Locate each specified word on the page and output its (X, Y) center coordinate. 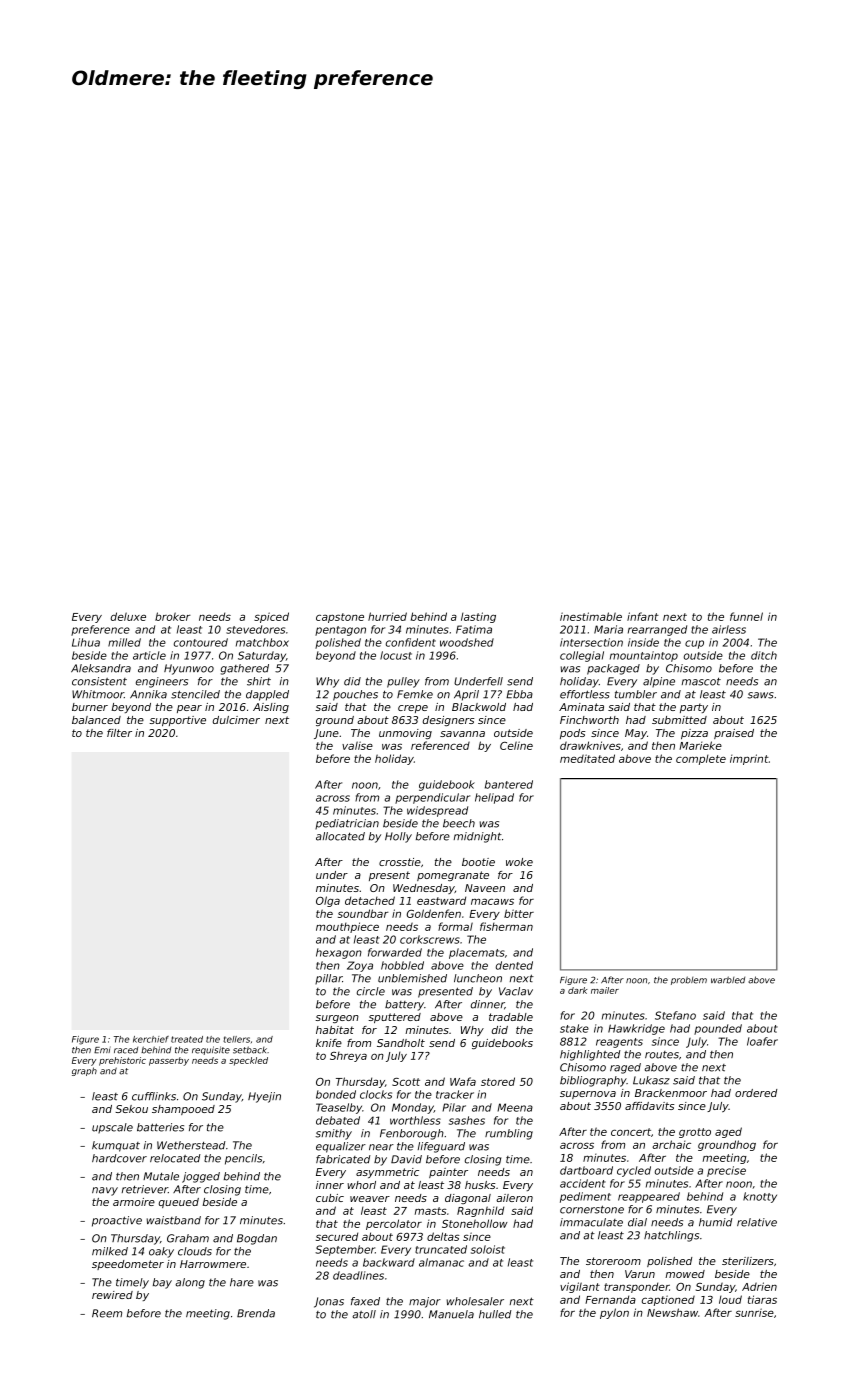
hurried (387, 616)
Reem (107, 1313)
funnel (746, 616)
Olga (328, 901)
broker (173, 616)
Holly (398, 837)
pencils (243, 1159)
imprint (749, 759)
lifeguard (441, 1147)
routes (662, 1055)
